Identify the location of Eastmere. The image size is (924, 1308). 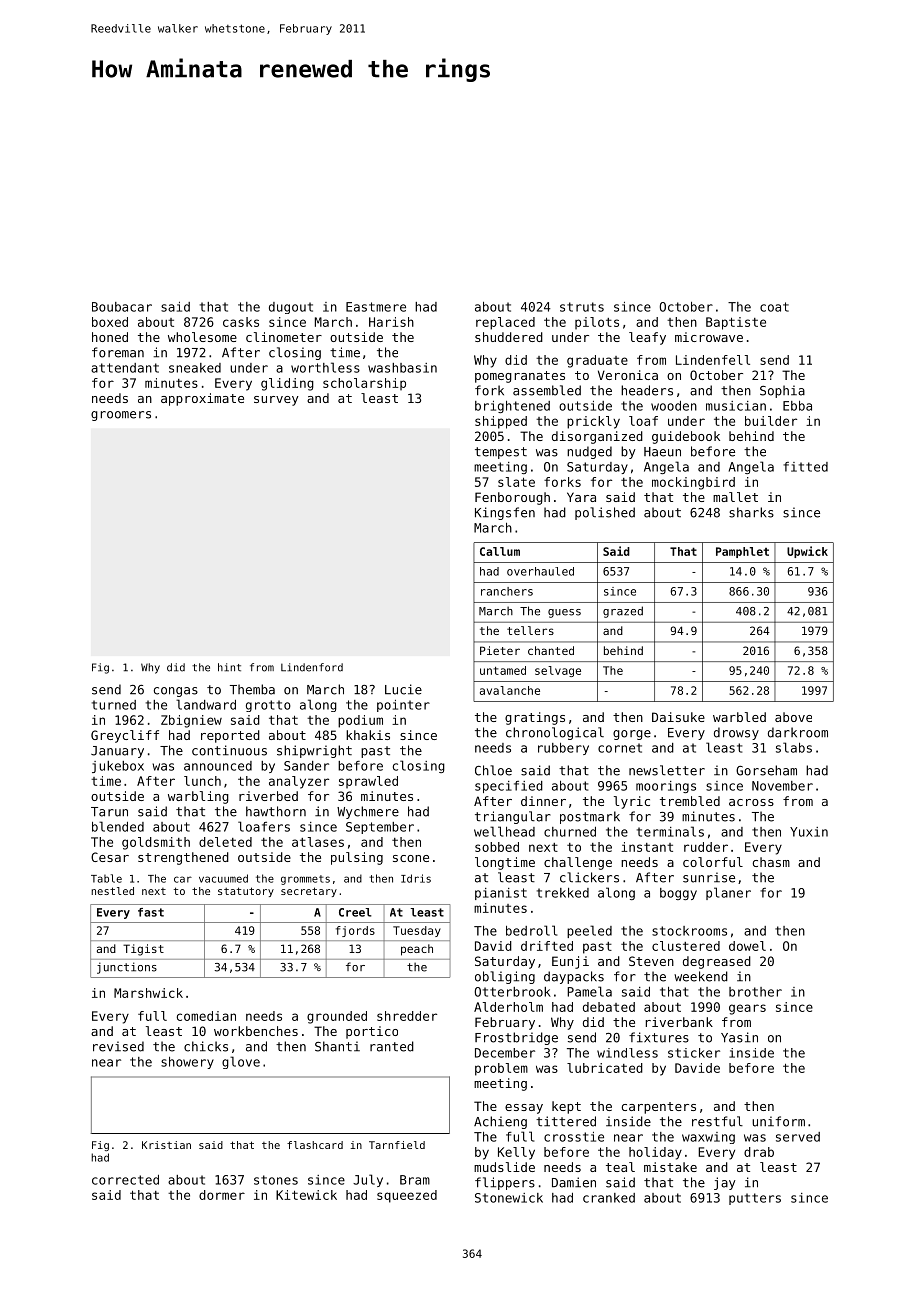
(376, 307).
